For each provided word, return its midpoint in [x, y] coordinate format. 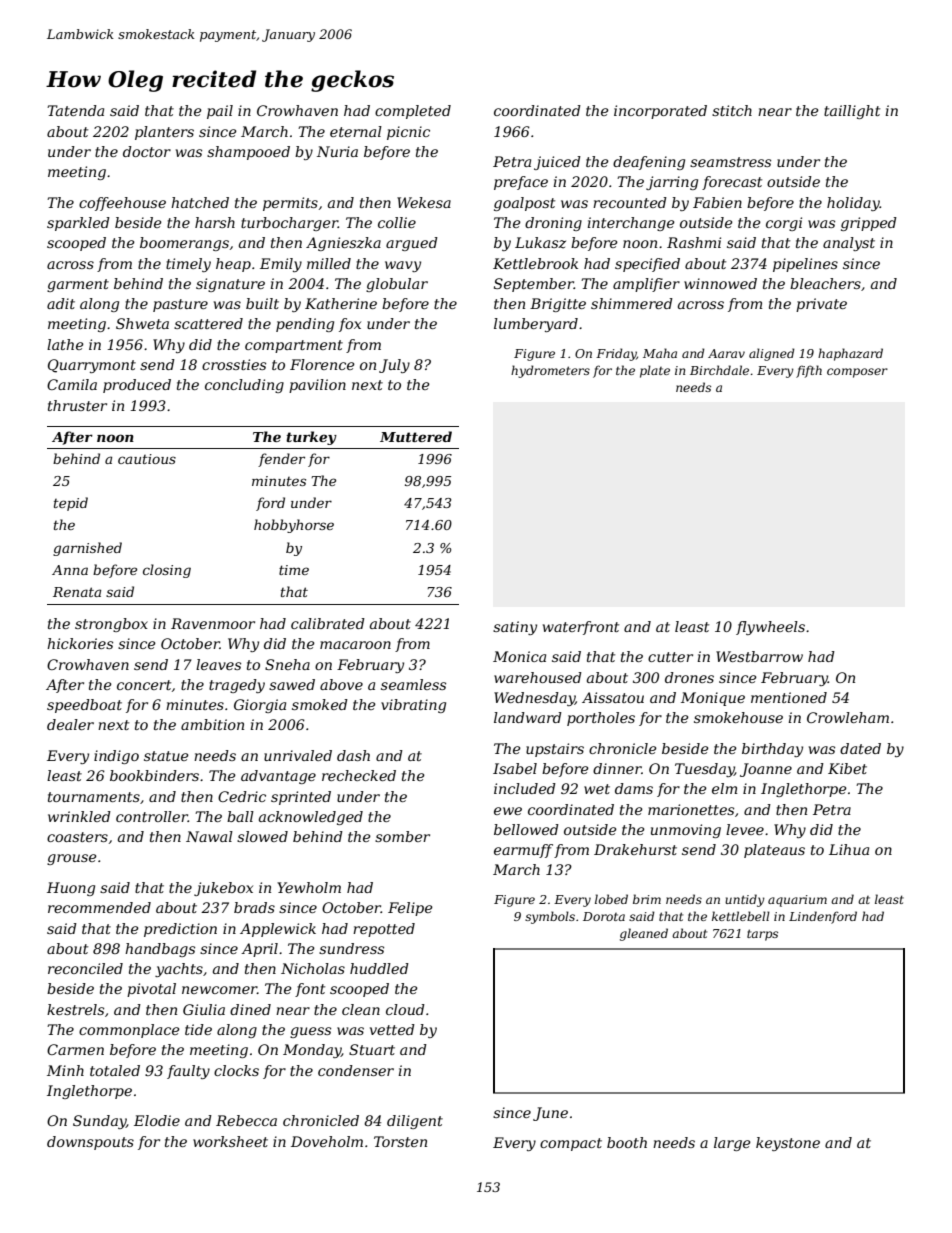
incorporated [660, 112]
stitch [732, 110]
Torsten [400, 1141]
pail [220, 112]
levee [745, 829]
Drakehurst [635, 849]
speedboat [84, 706]
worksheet [230, 1141]
